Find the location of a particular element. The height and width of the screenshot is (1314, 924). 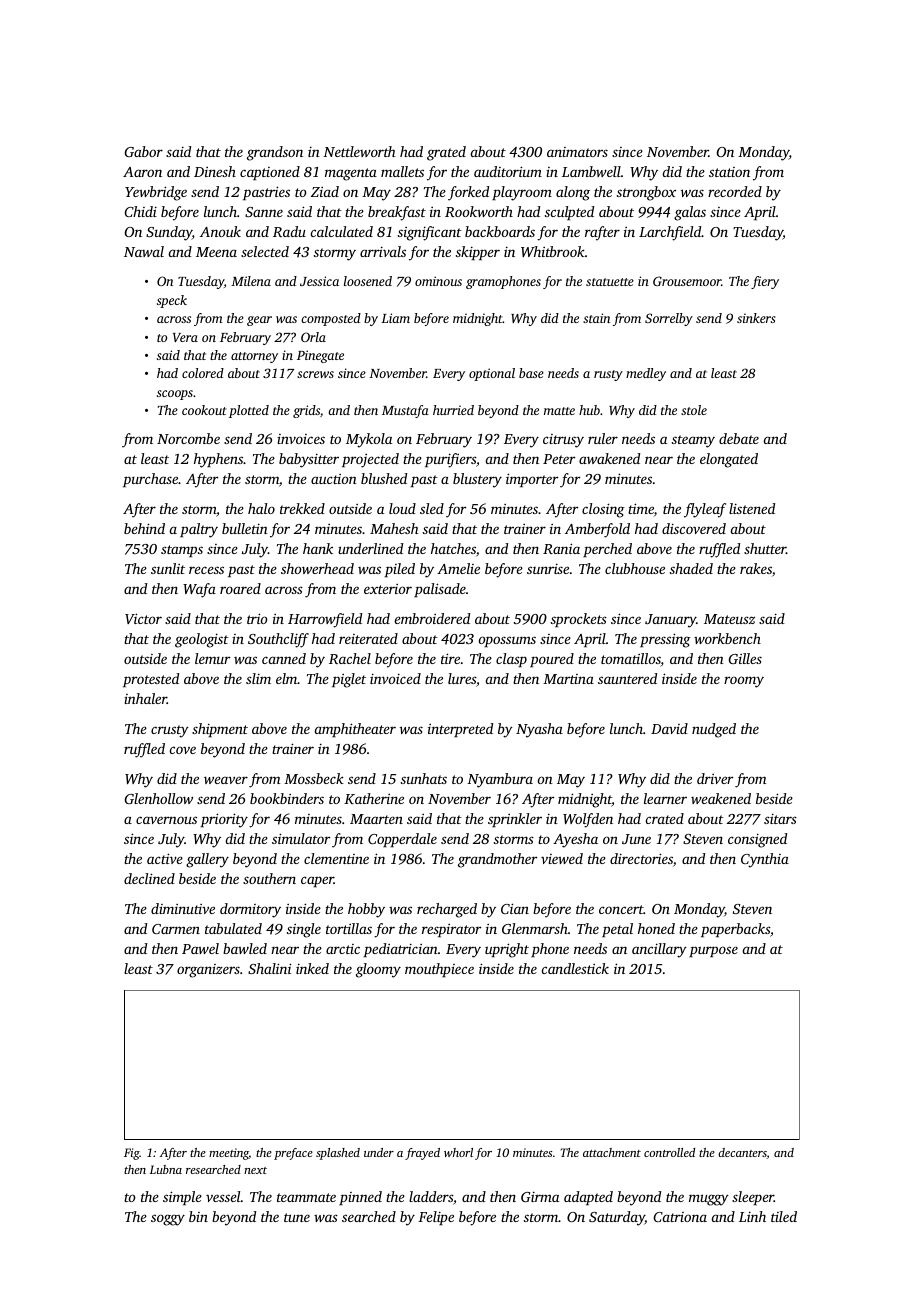

gallery is located at coordinates (207, 860).
